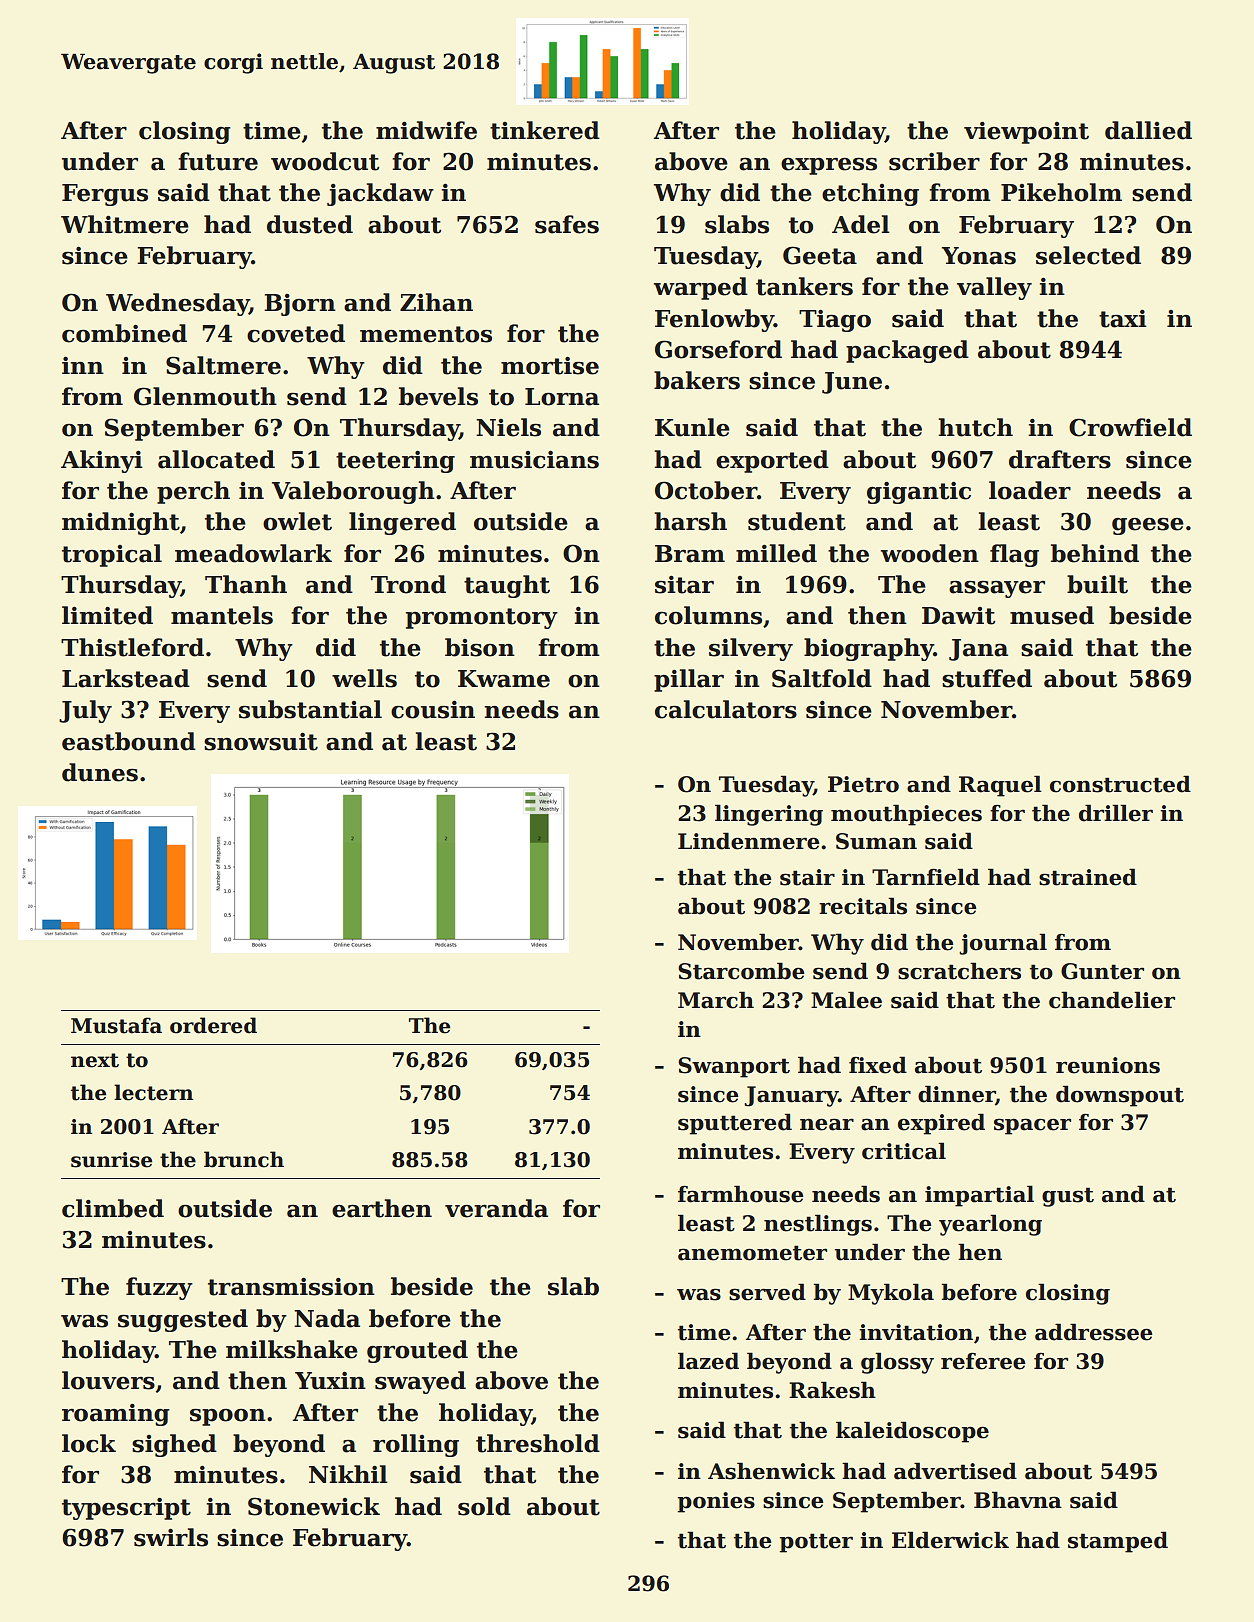 This screenshot has width=1254, height=1622. Describe the element at coordinates (124, 333) in the screenshot. I see `combined` at that location.
